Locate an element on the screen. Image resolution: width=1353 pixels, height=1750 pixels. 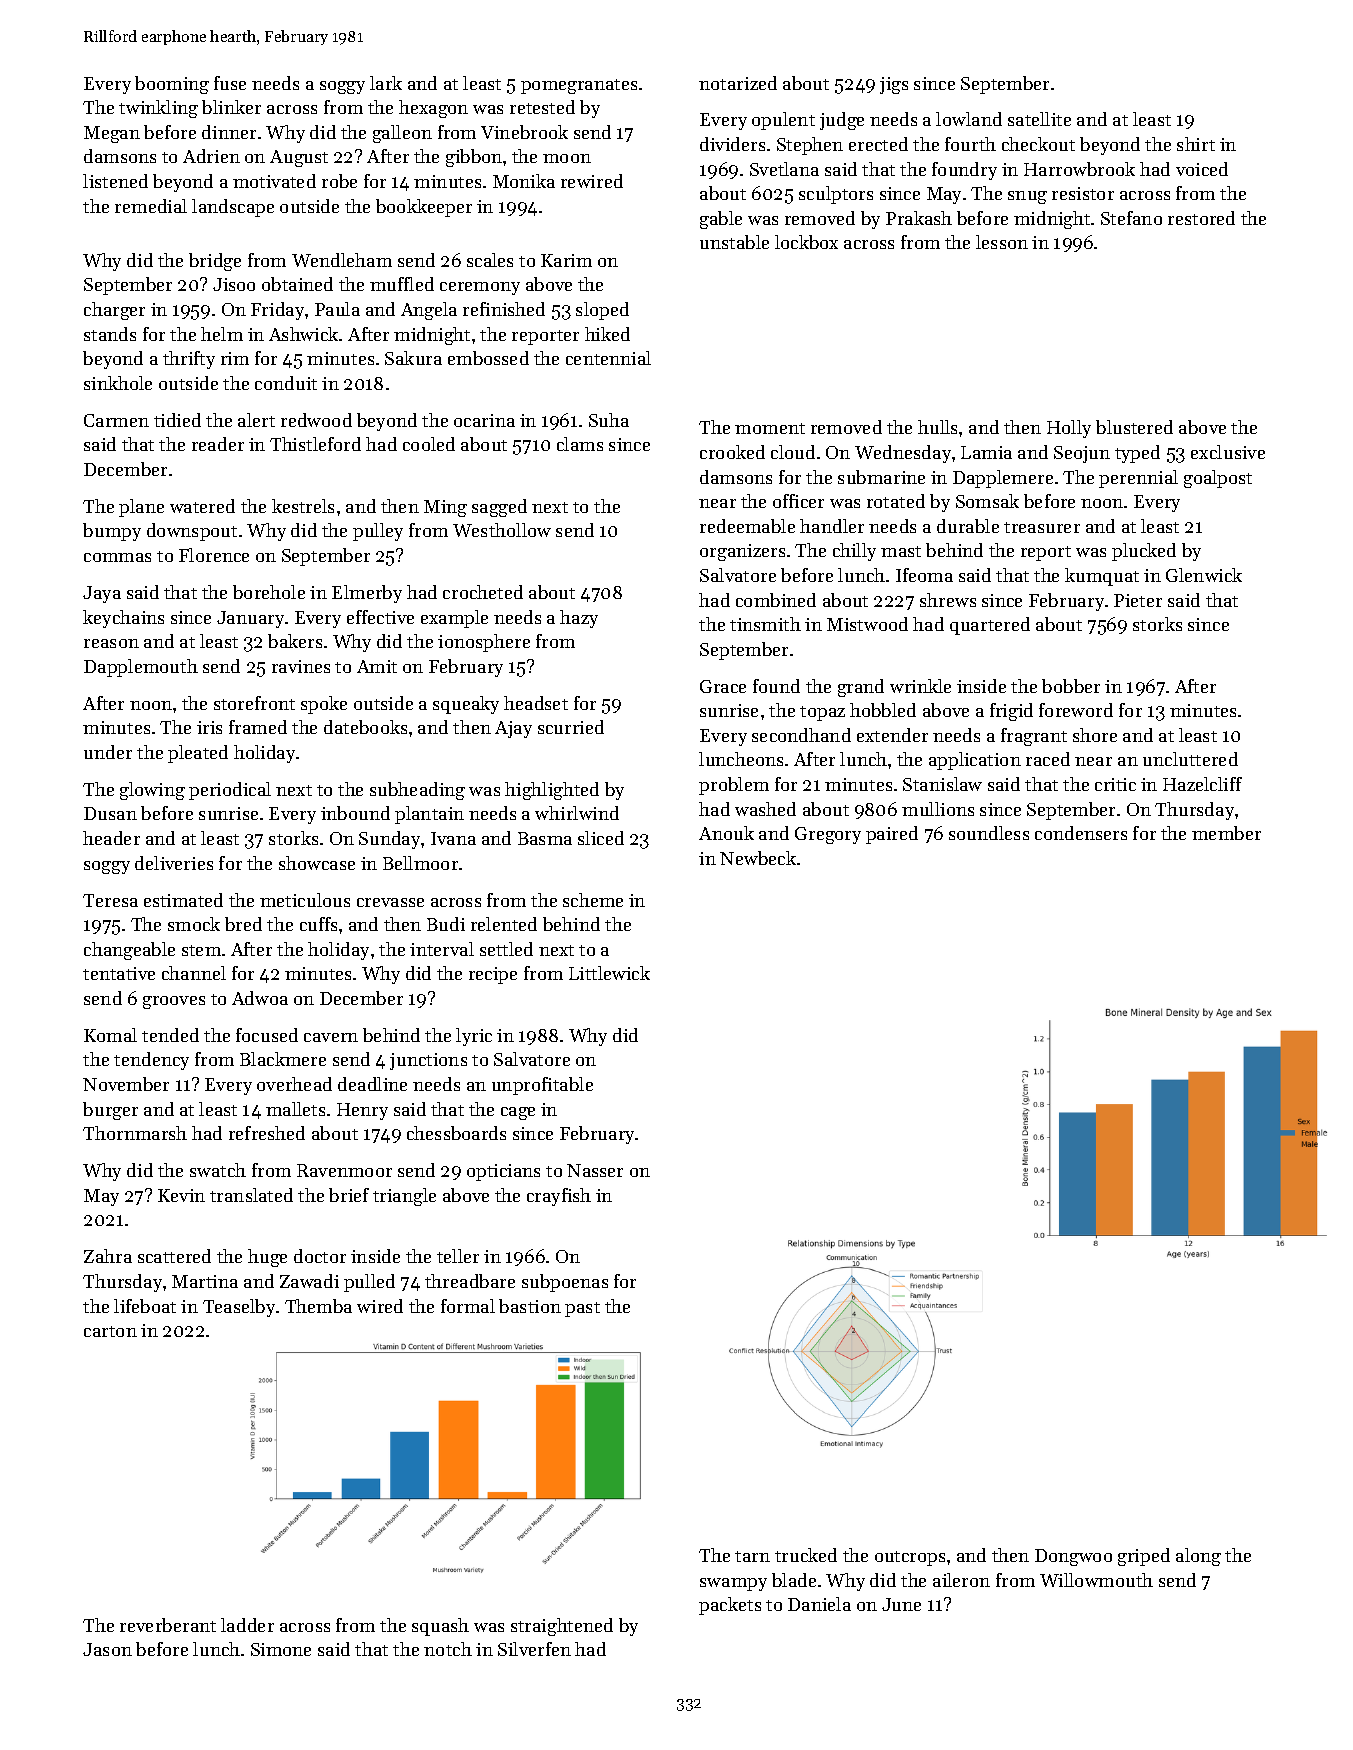
Thornmarsh is located at coordinates (135, 1133).
